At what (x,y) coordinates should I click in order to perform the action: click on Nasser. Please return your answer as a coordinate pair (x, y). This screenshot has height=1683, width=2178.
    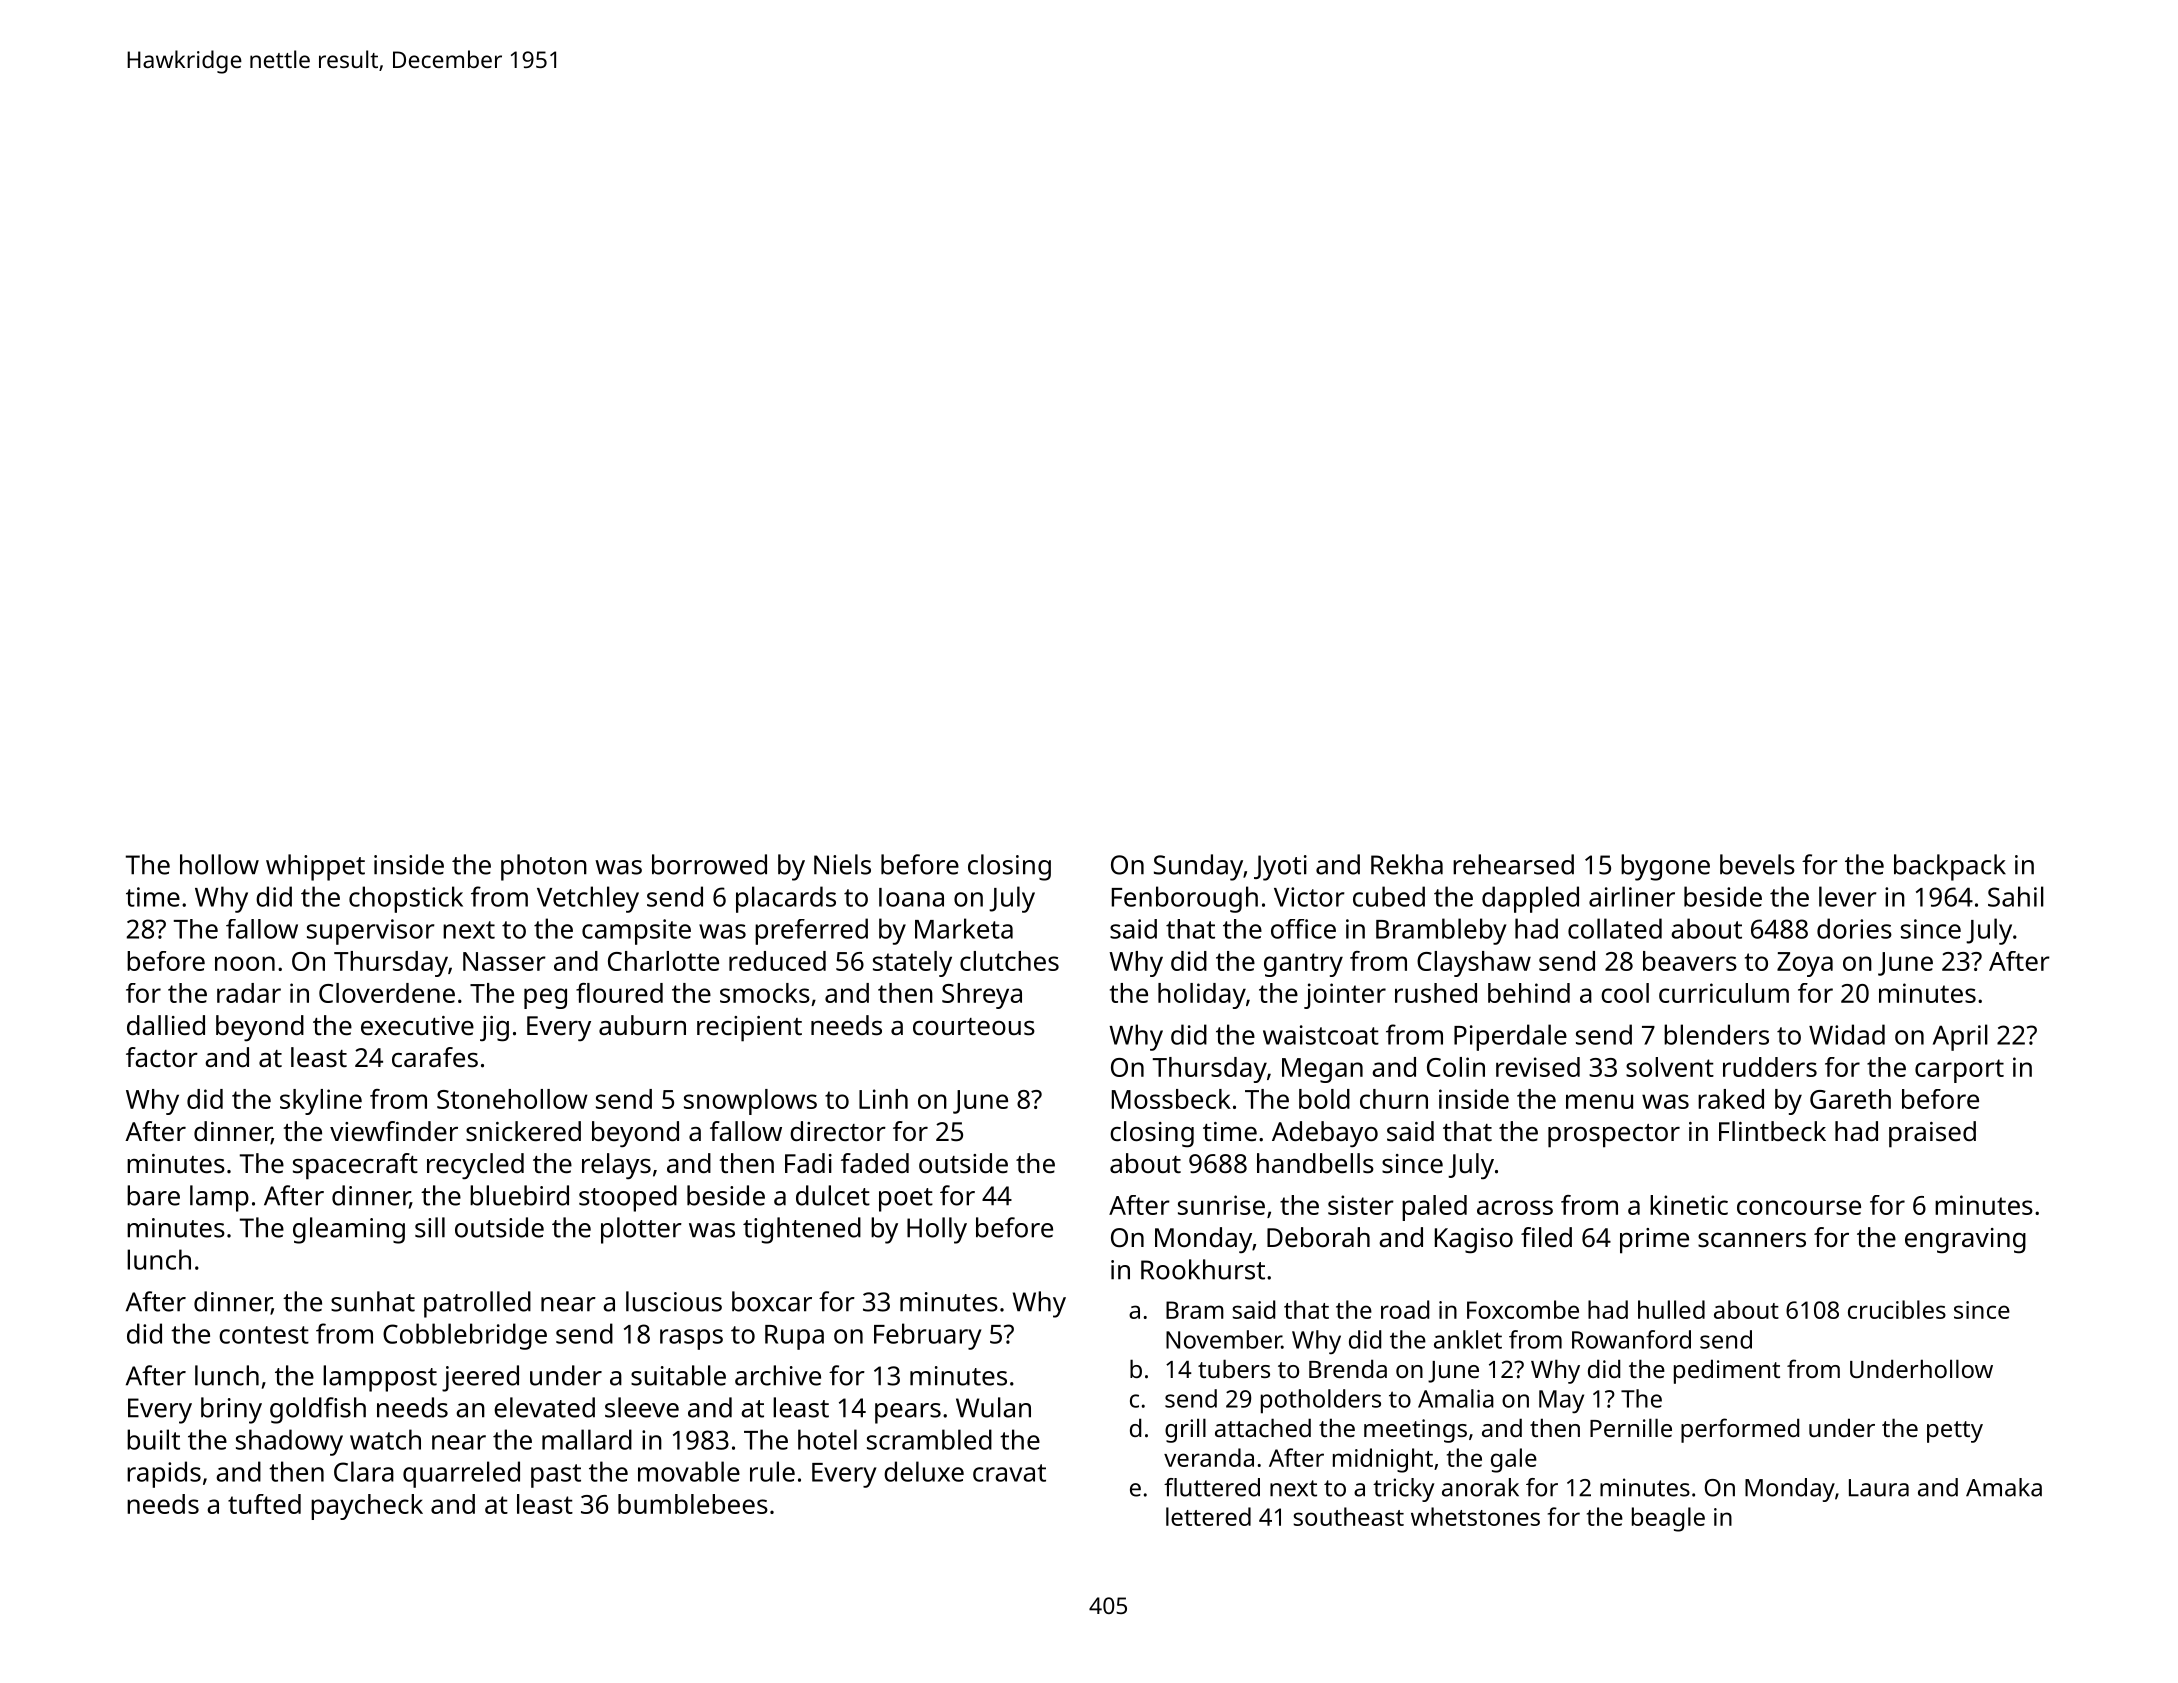
    Looking at the image, I should click on (504, 961).
